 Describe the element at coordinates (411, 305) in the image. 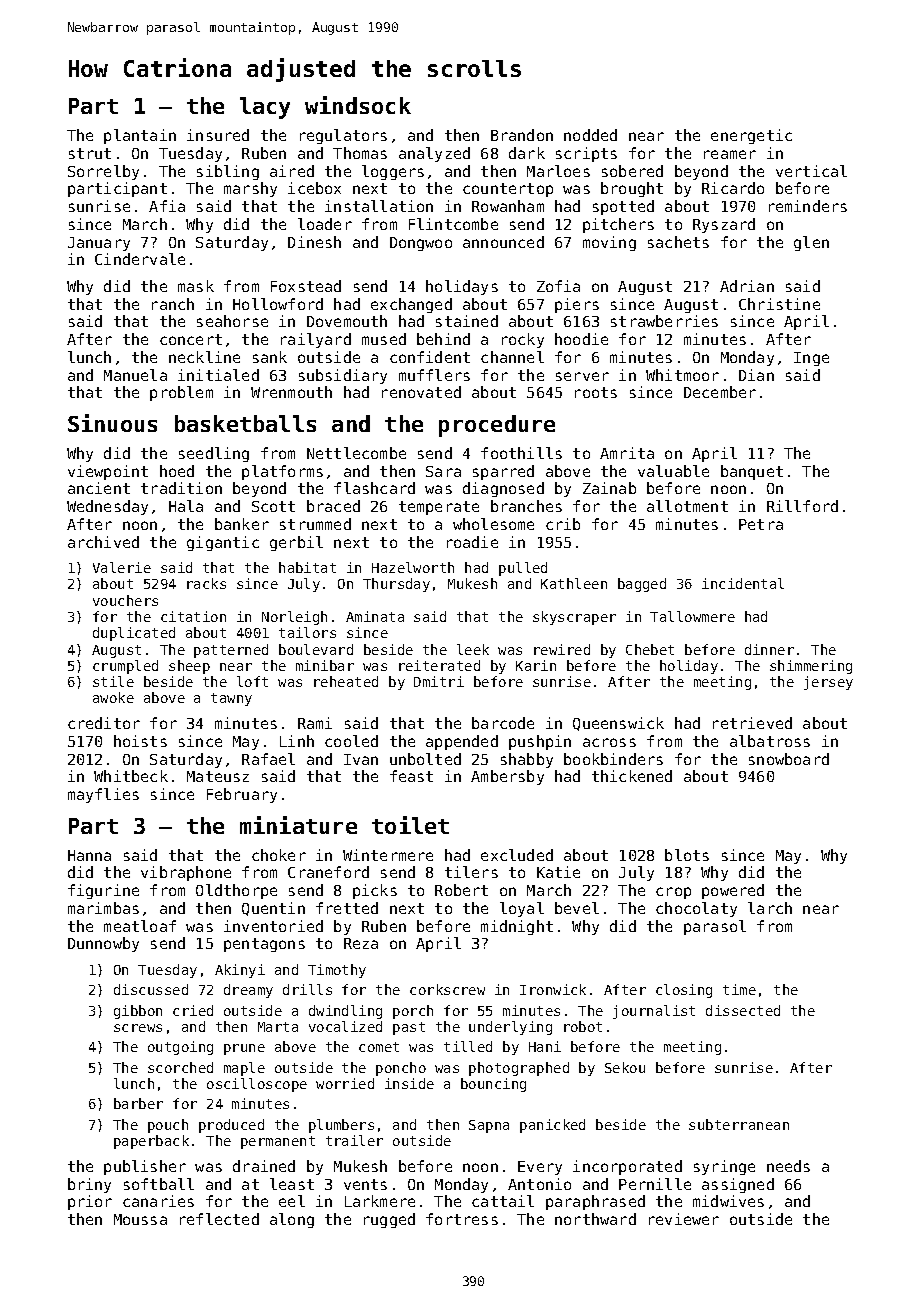

I see `exchanged` at that location.
